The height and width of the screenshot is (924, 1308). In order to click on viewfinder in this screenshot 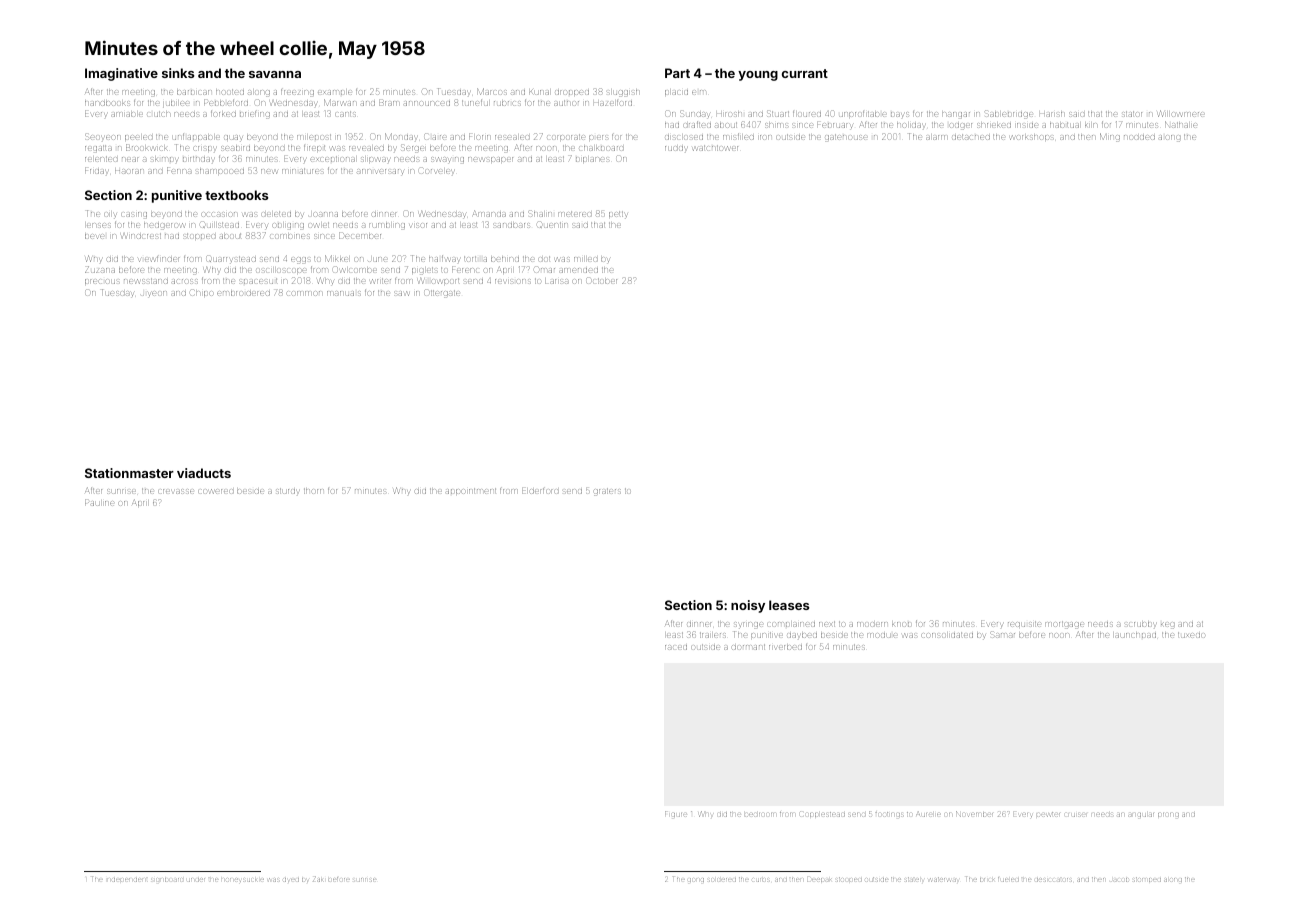, I will do `click(159, 259)`.
